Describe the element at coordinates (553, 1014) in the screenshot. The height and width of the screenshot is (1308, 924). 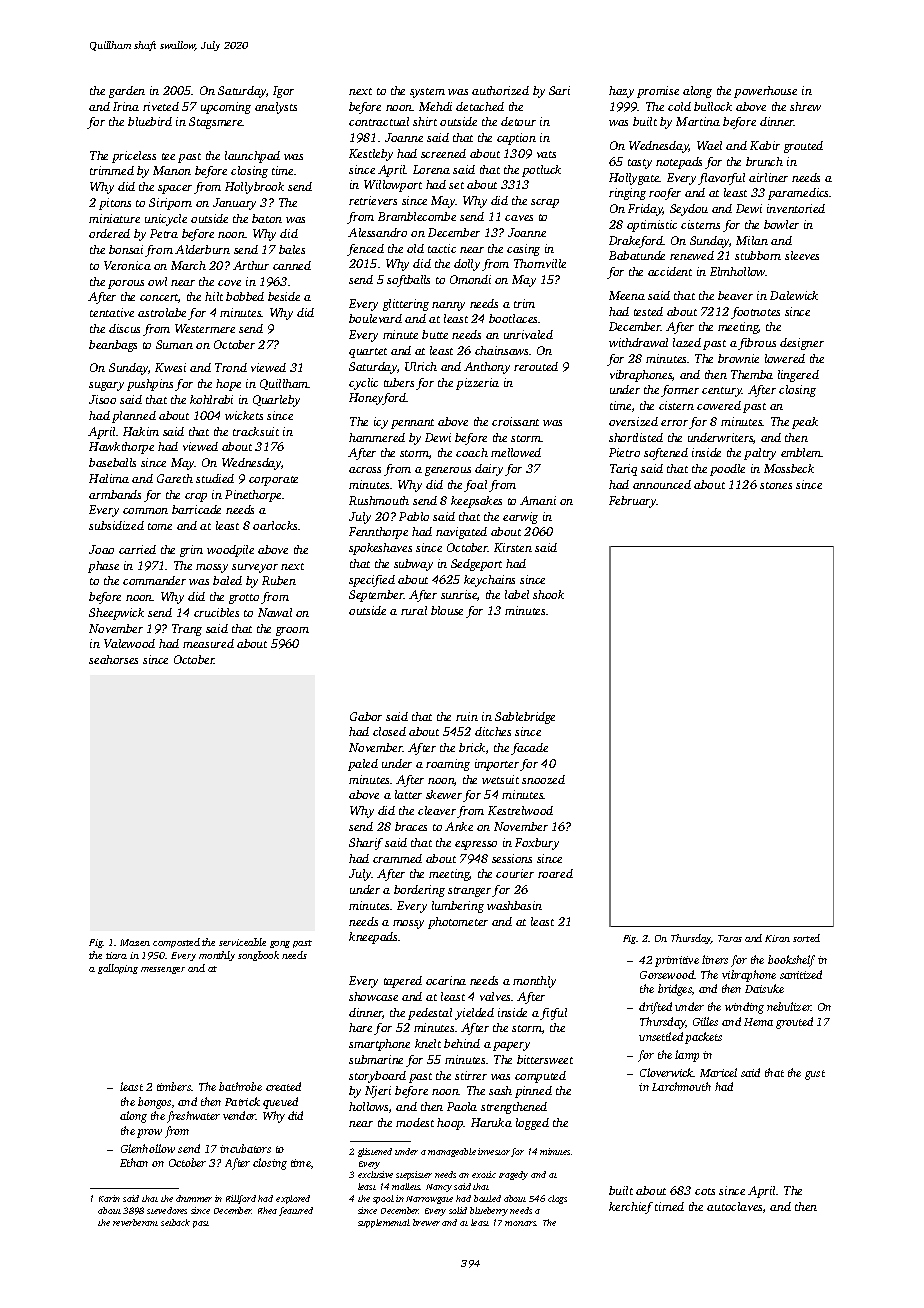
I see `fitful` at that location.
